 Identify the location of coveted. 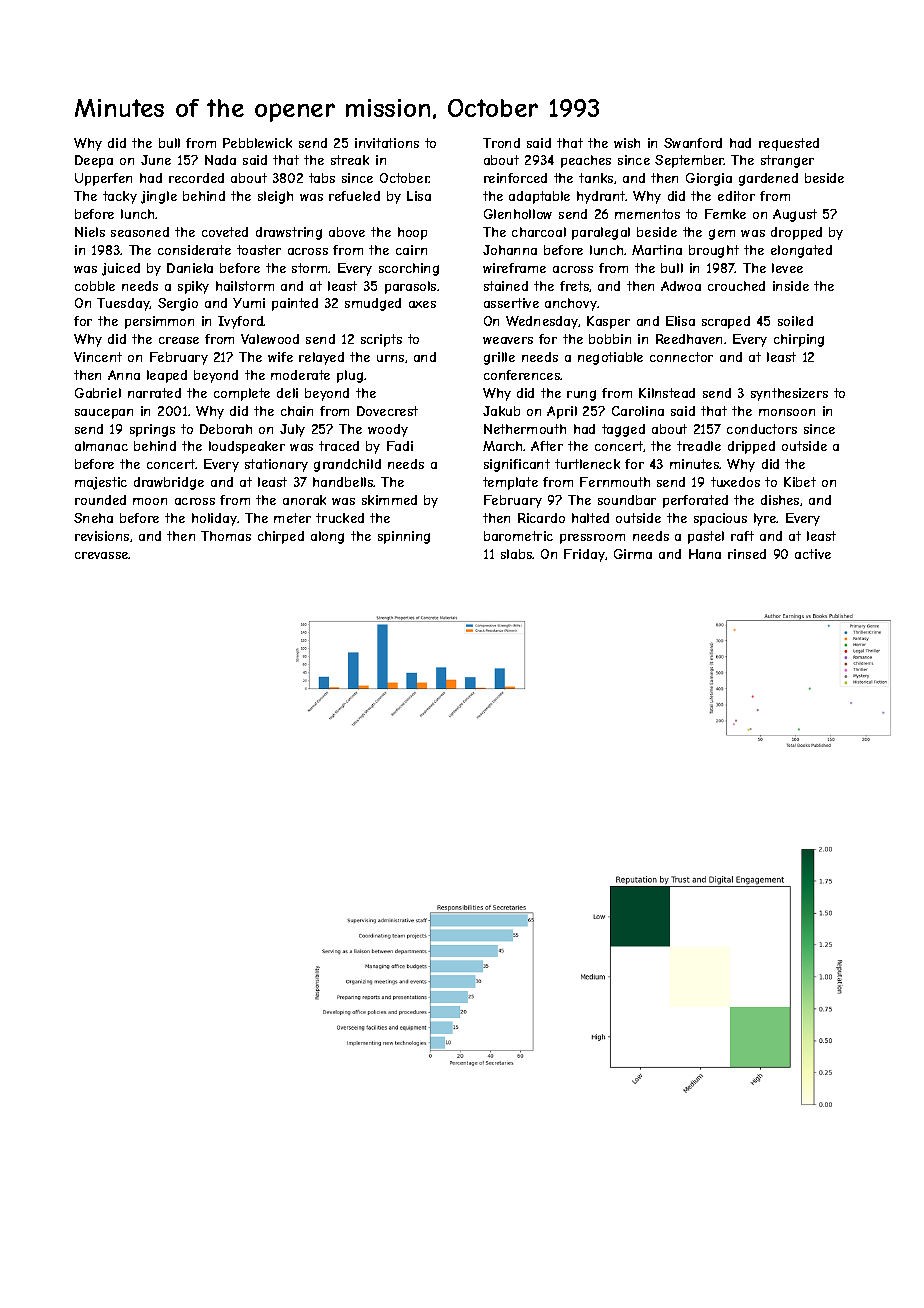
(225, 232).
